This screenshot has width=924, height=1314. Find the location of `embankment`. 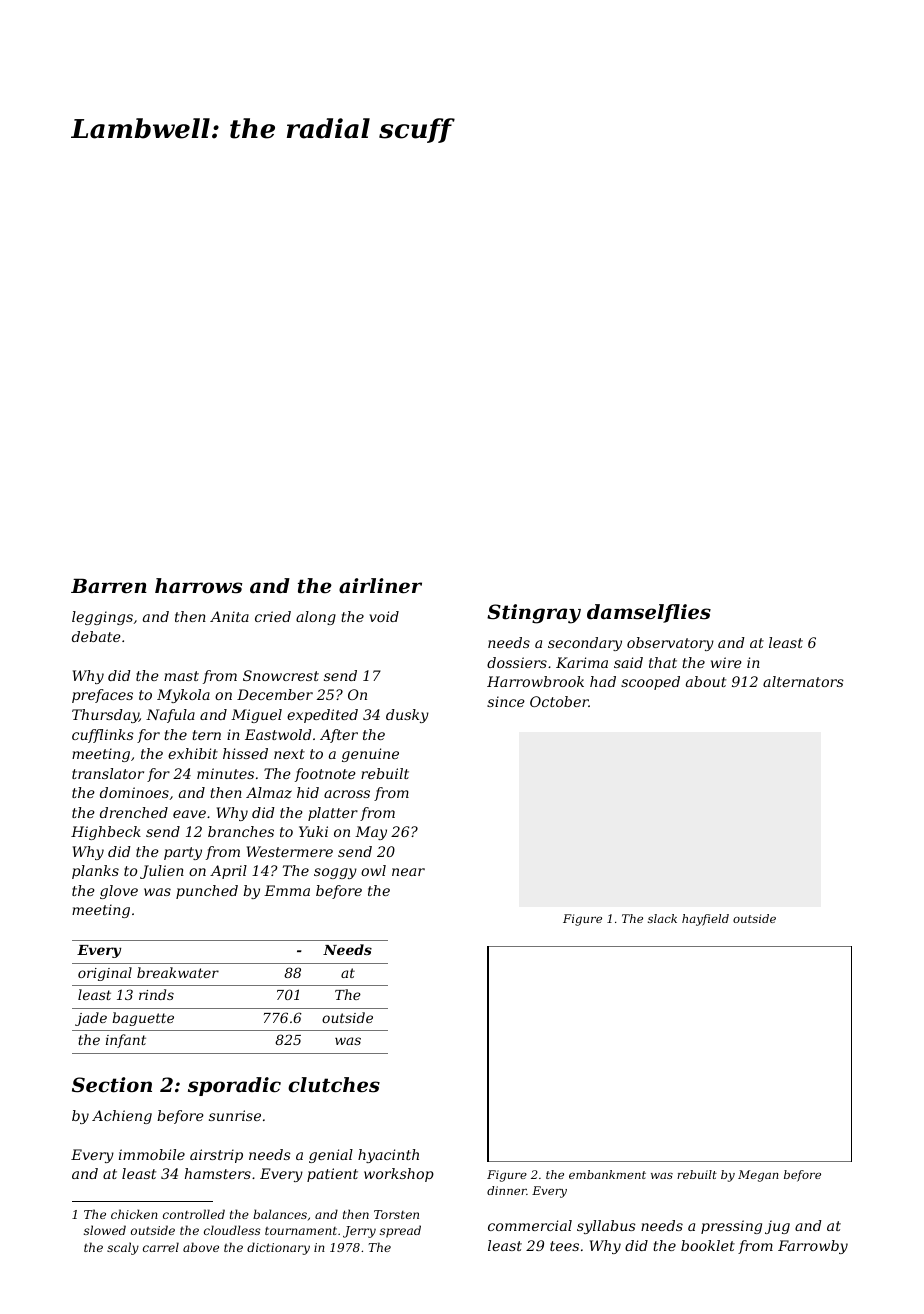

embankment is located at coordinates (607, 1174).
